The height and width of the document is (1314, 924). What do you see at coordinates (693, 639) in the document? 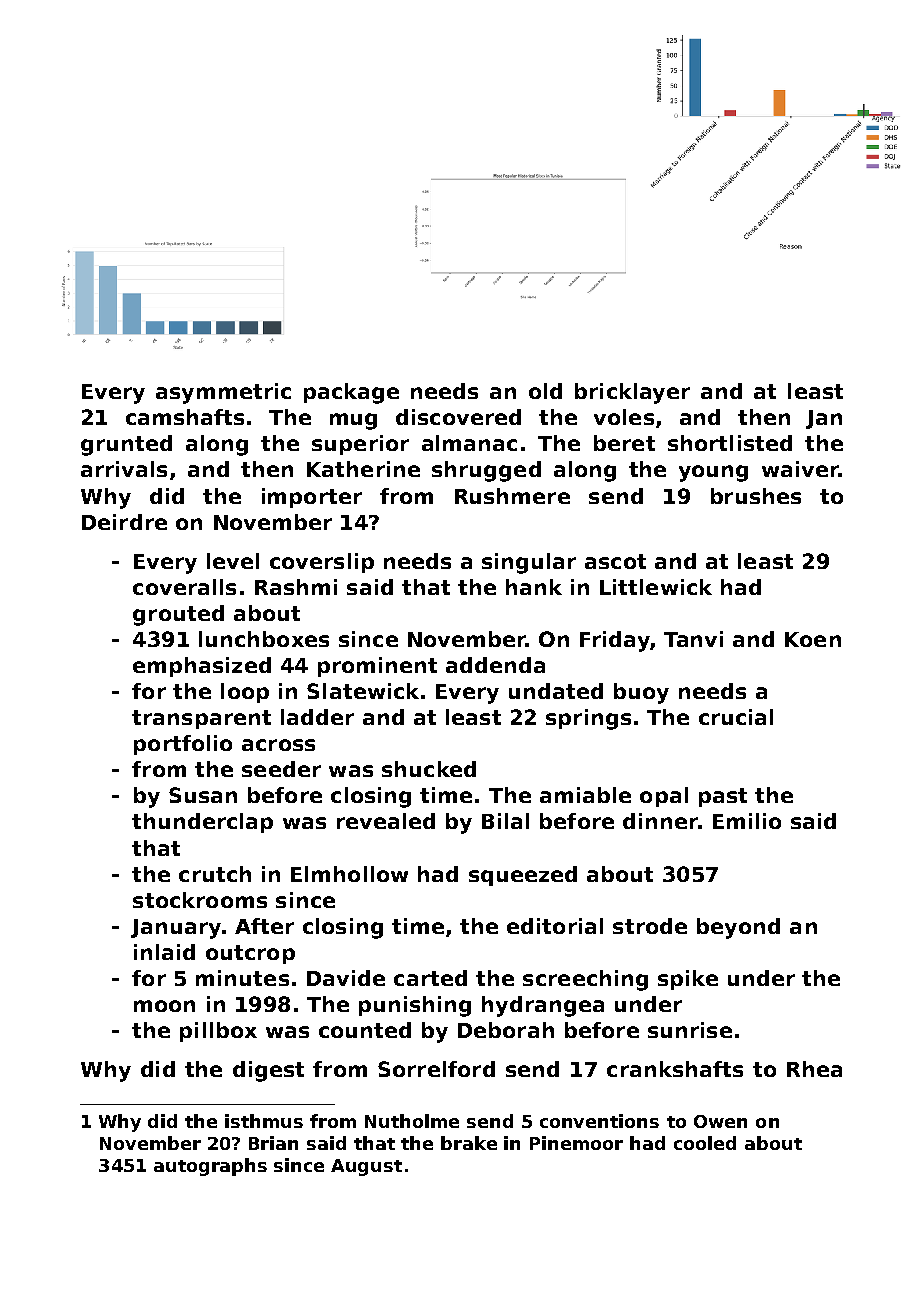
I see `Tanvi` at bounding box center [693, 639].
